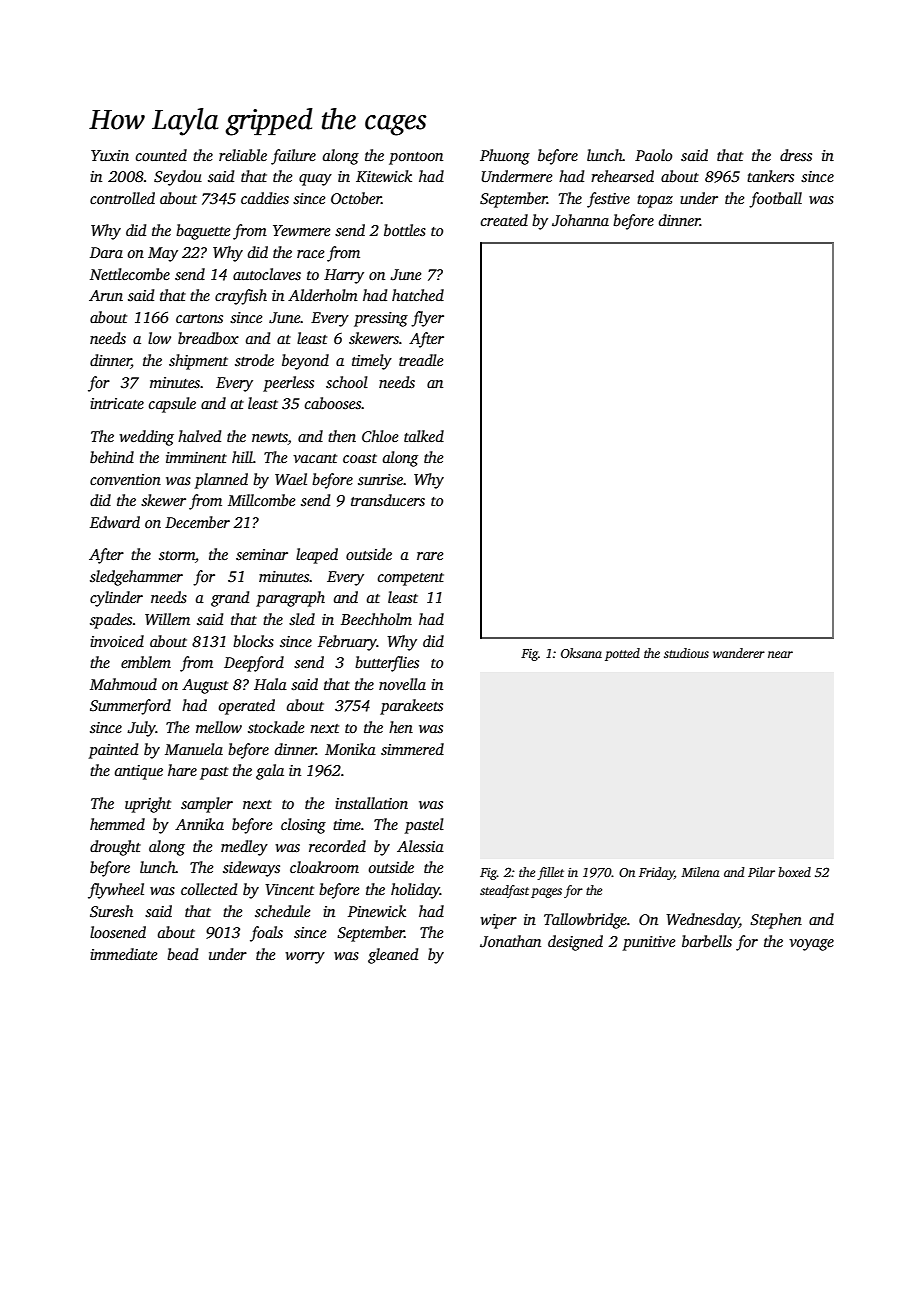 Image resolution: width=924 pixels, height=1314 pixels. Describe the element at coordinates (796, 155) in the page. I see `dress` at that location.
